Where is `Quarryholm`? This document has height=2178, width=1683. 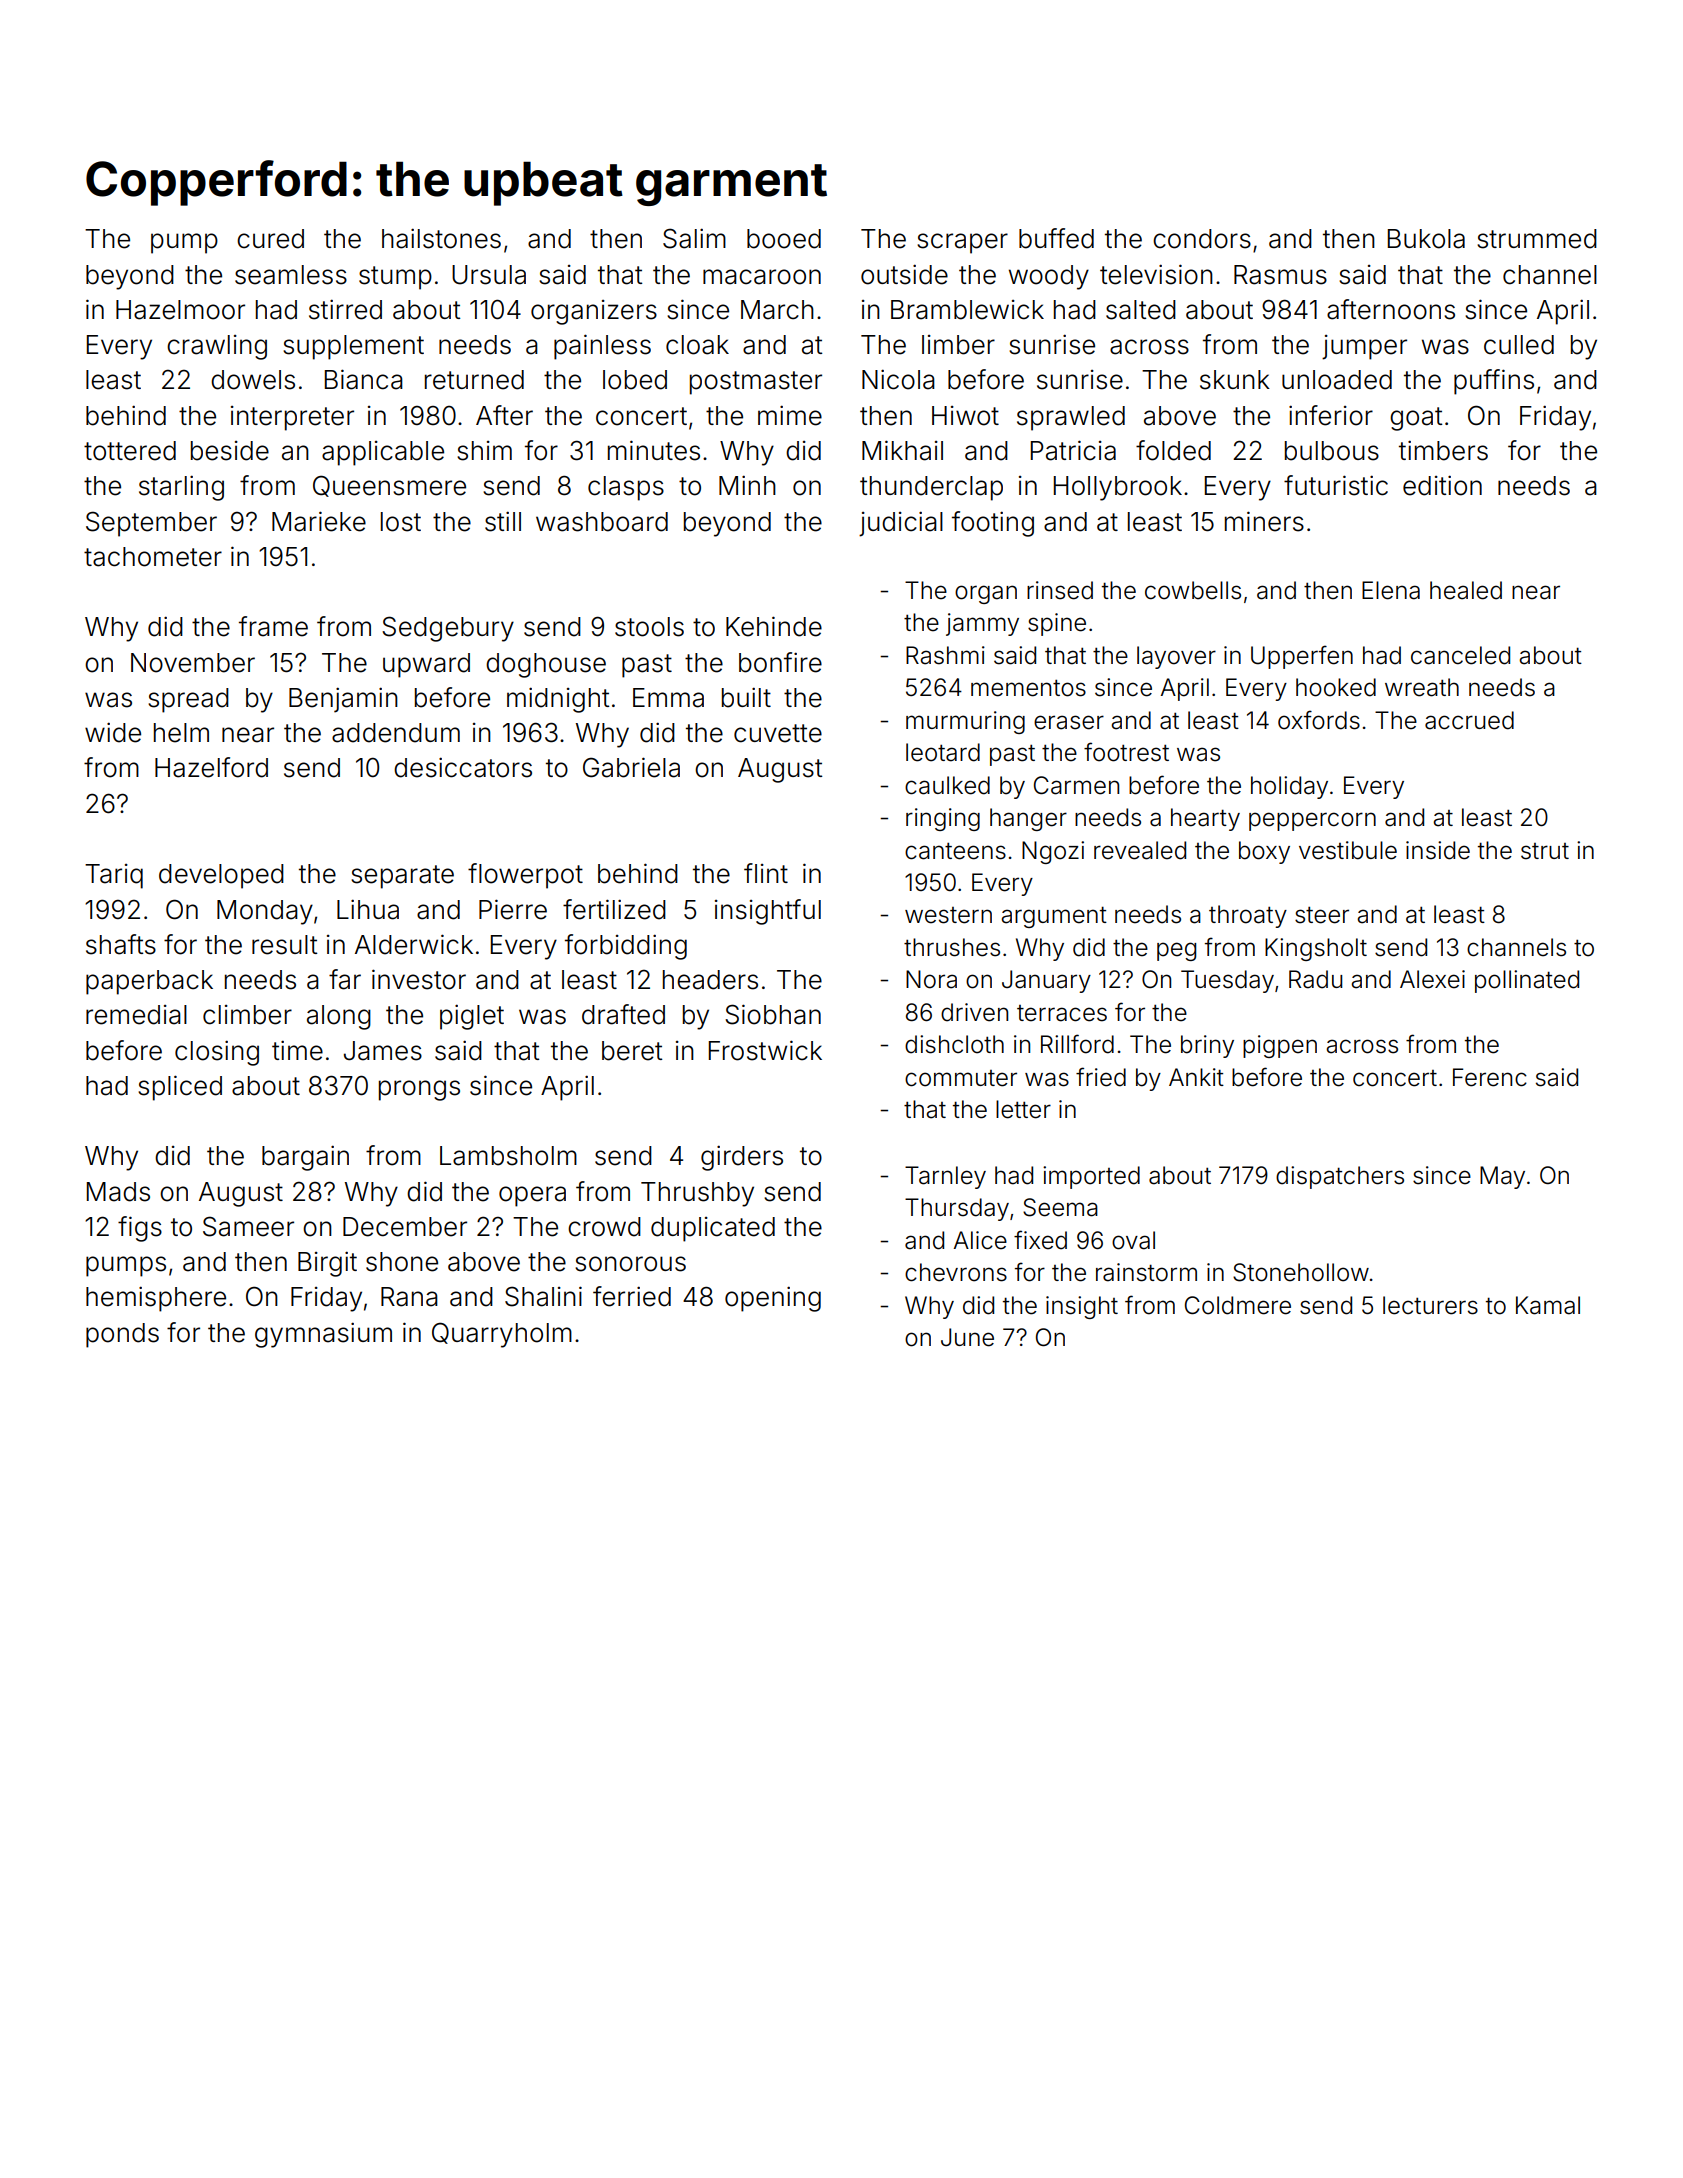 Quarryholm is located at coordinates (502, 1335).
